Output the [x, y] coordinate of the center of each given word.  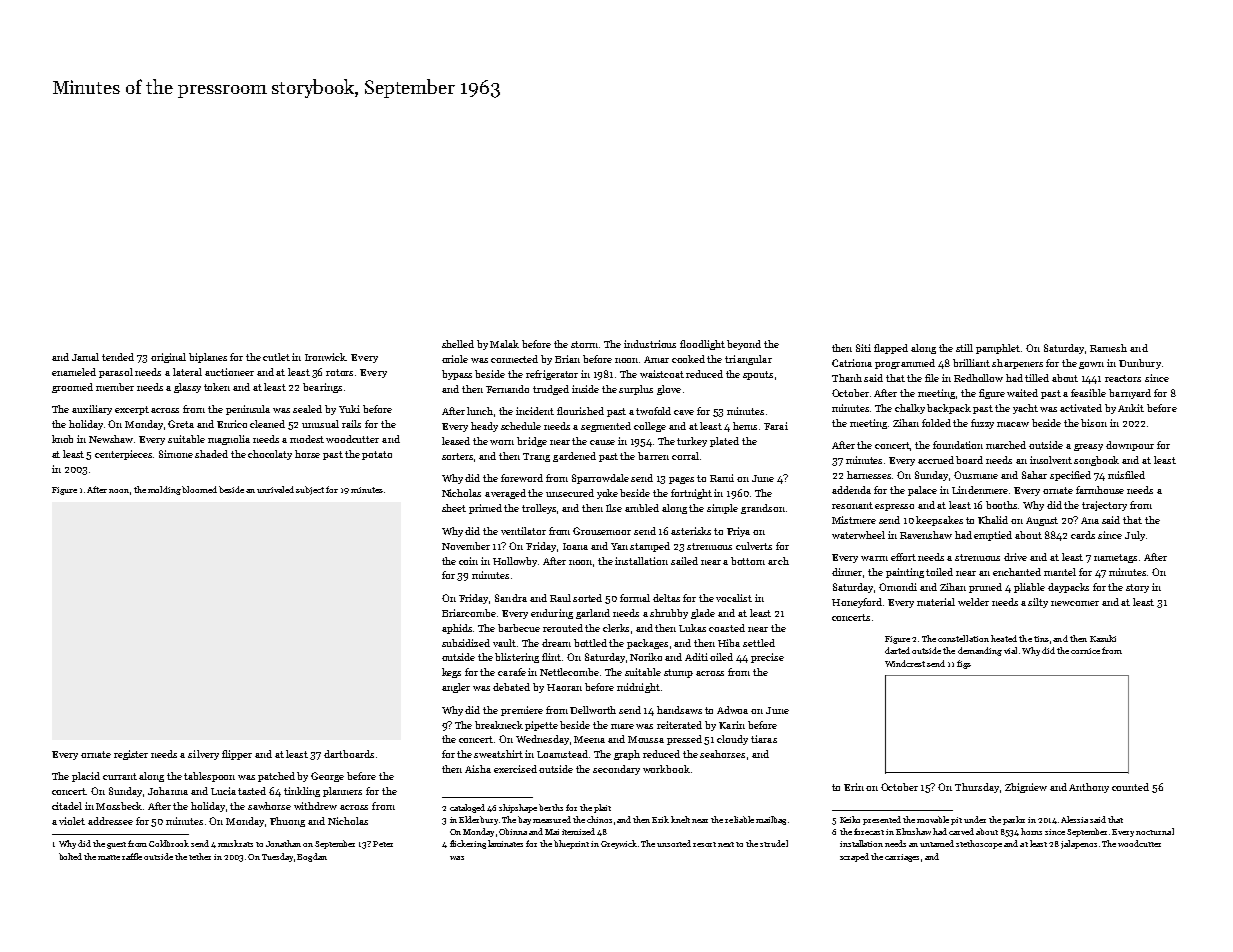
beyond [744, 345]
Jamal [85, 357]
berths [551, 807]
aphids [457, 629]
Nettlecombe [569, 672]
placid [86, 777]
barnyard [1130, 394]
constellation [963, 638]
